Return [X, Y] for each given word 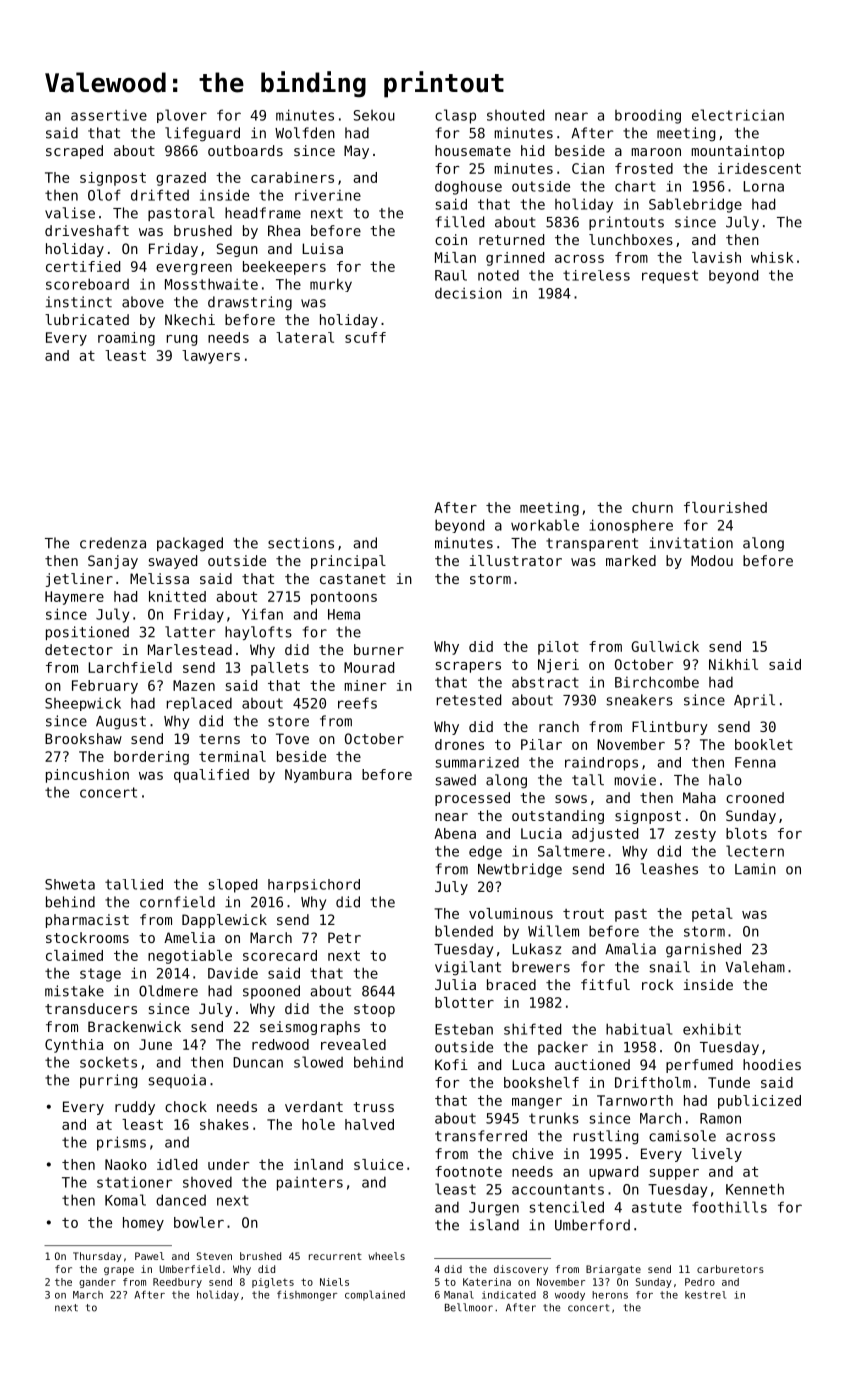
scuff [365, 337]
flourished [725, 507]
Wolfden [305, 133]
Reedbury [177, 1283]
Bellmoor [469, 1307]
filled [460, 222]
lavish [716, 257]
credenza [113, 543]
